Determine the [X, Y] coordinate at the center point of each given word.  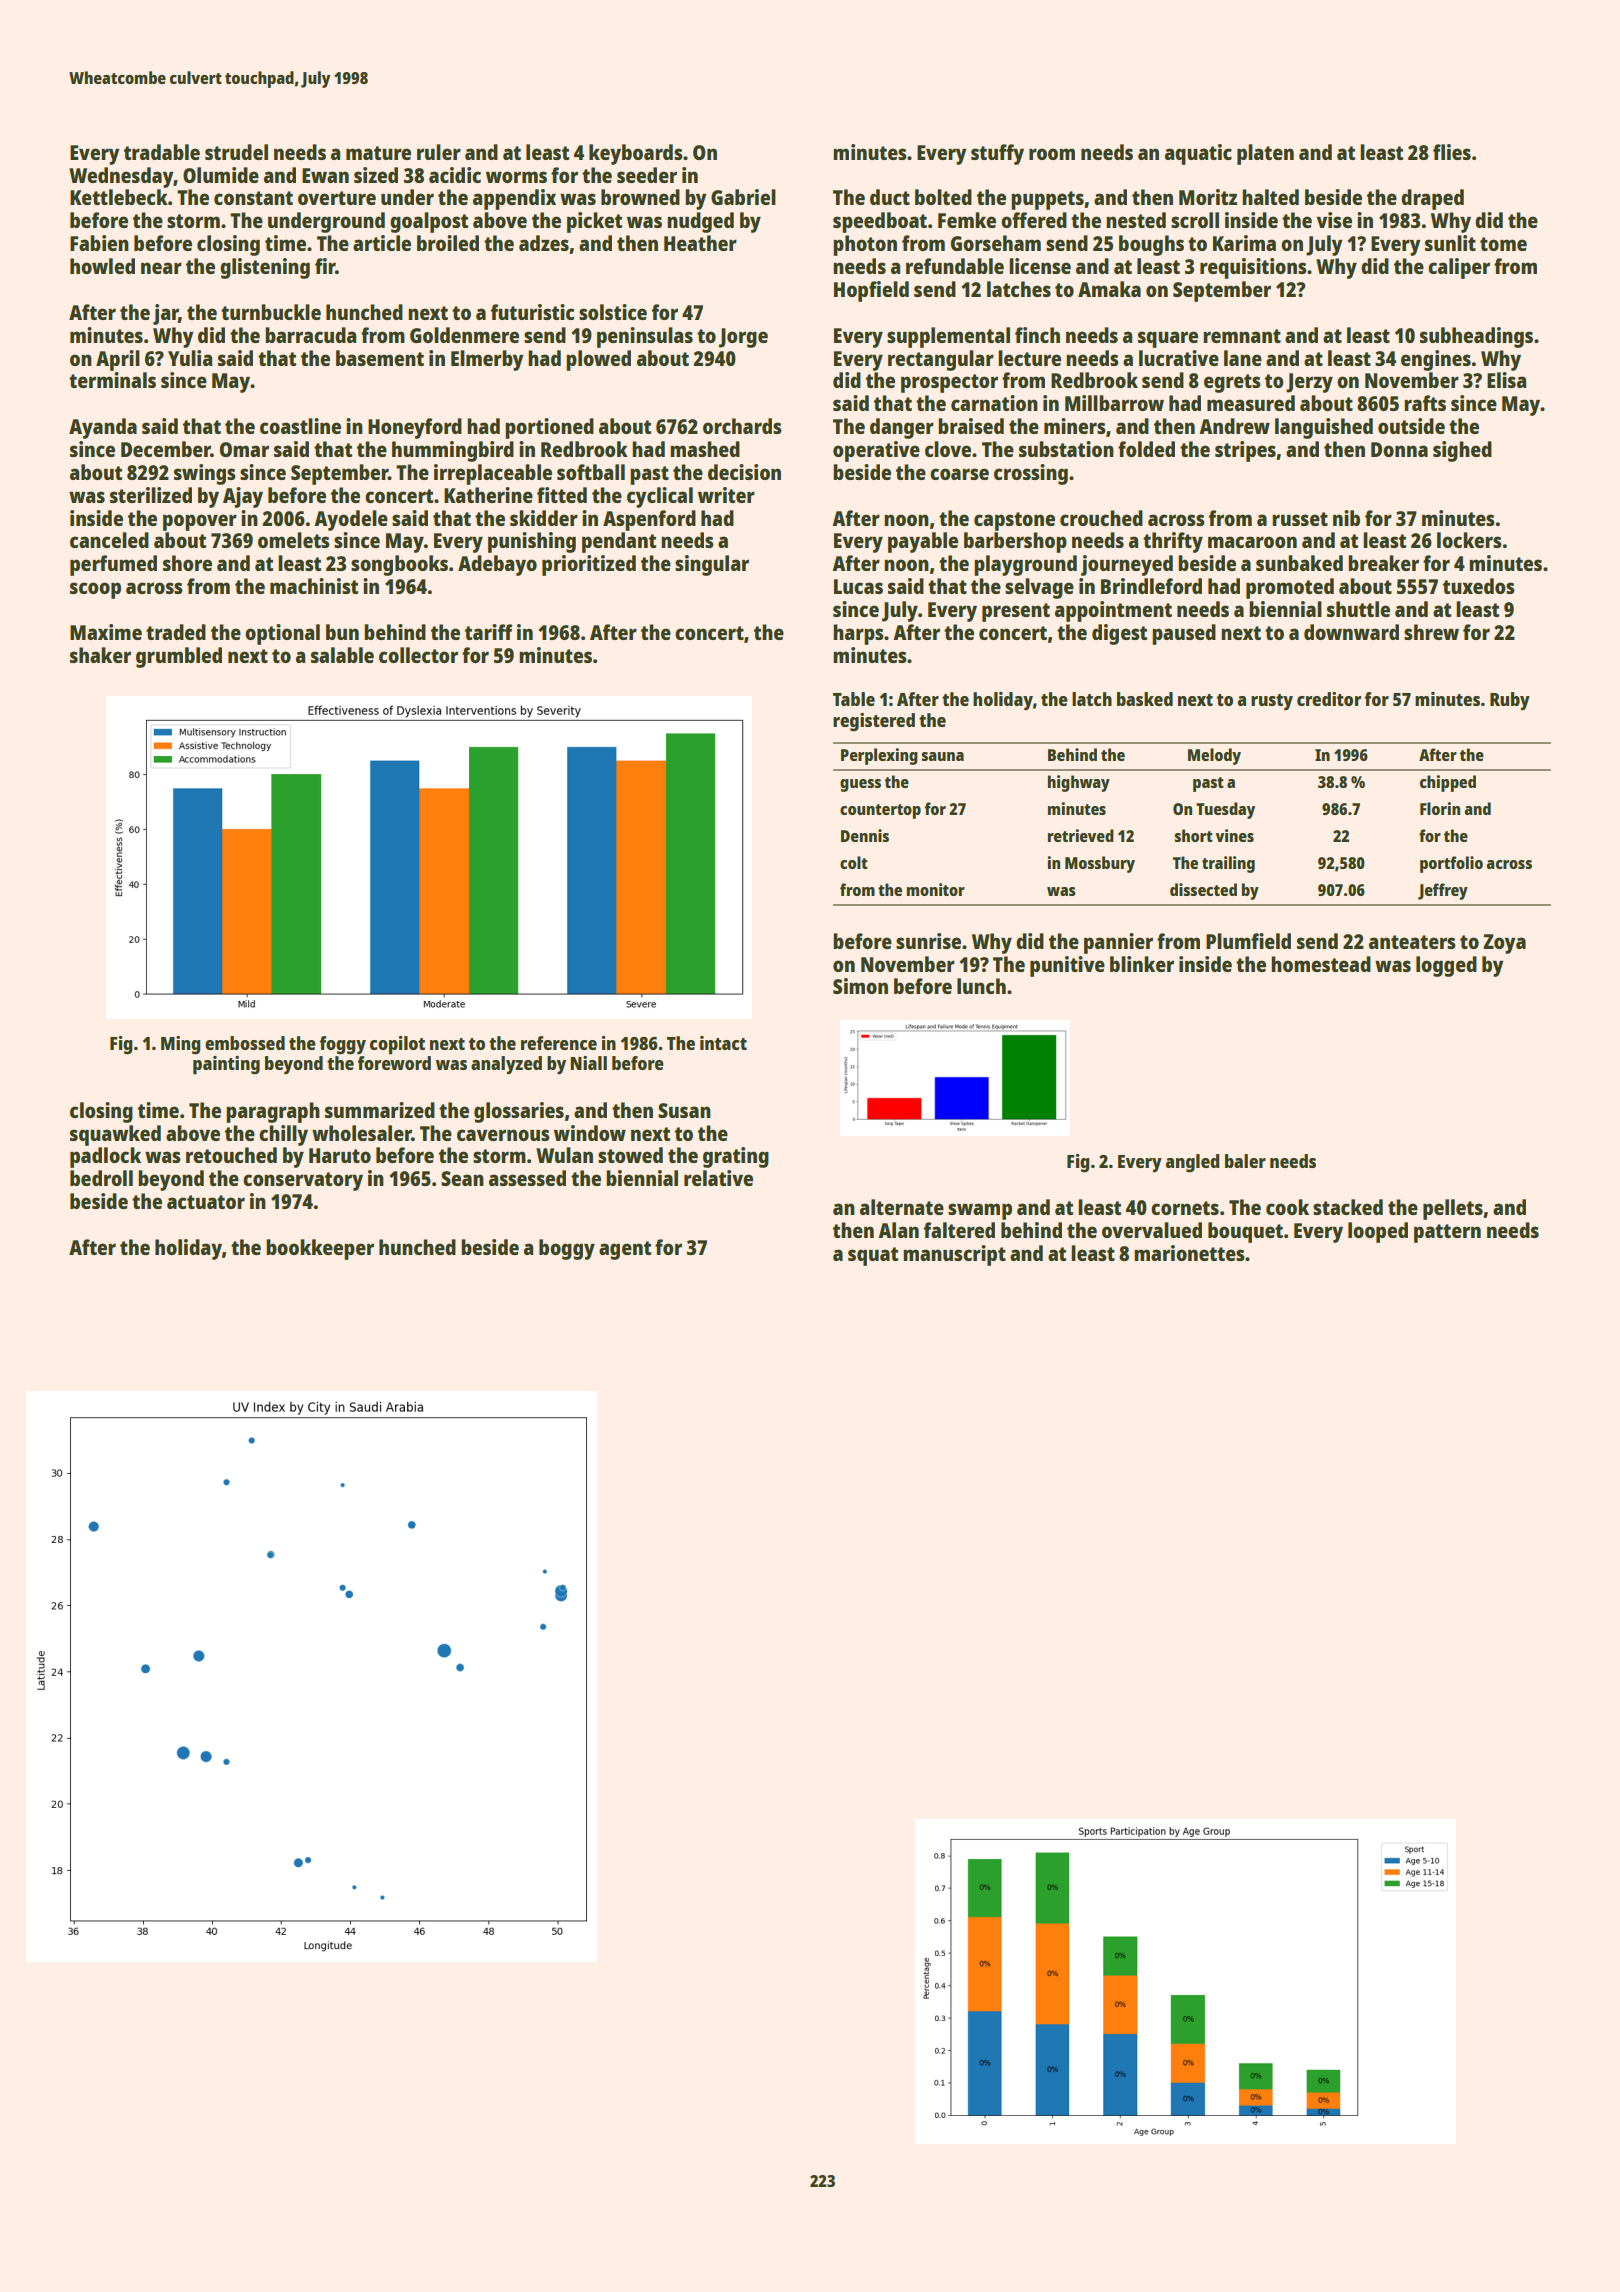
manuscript [954, 1255]
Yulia [190, 358]
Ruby [1510, 701]
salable [342, 655]
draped [1432, 199]
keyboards [636, 154]
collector [418, 655]
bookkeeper [320, 1249]
